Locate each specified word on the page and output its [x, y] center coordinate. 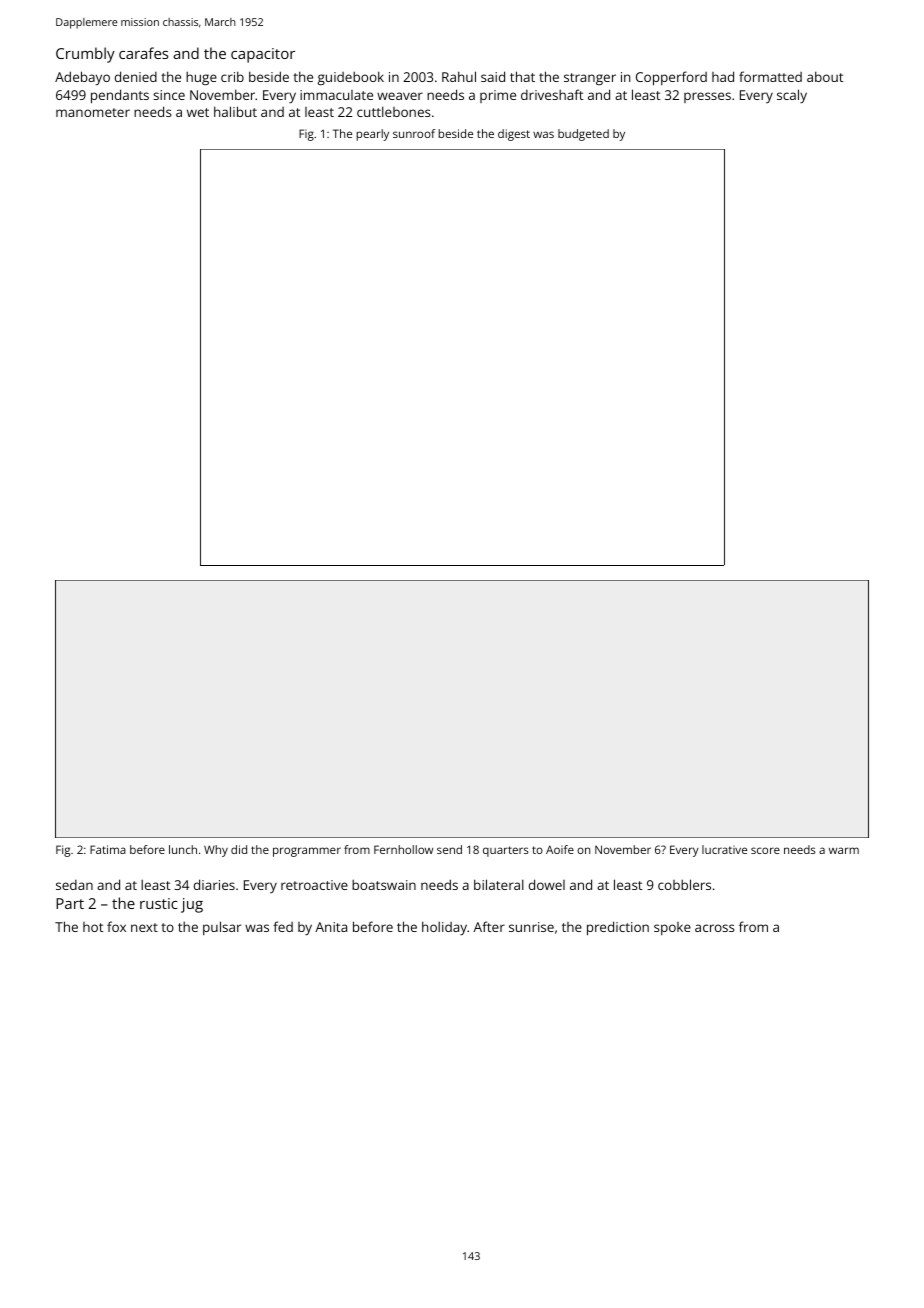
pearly [372, 135]
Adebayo [82, 78]
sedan [74, 885]
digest [514, 135]
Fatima [108, 849]
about [825, 76]
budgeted [583, 135]
